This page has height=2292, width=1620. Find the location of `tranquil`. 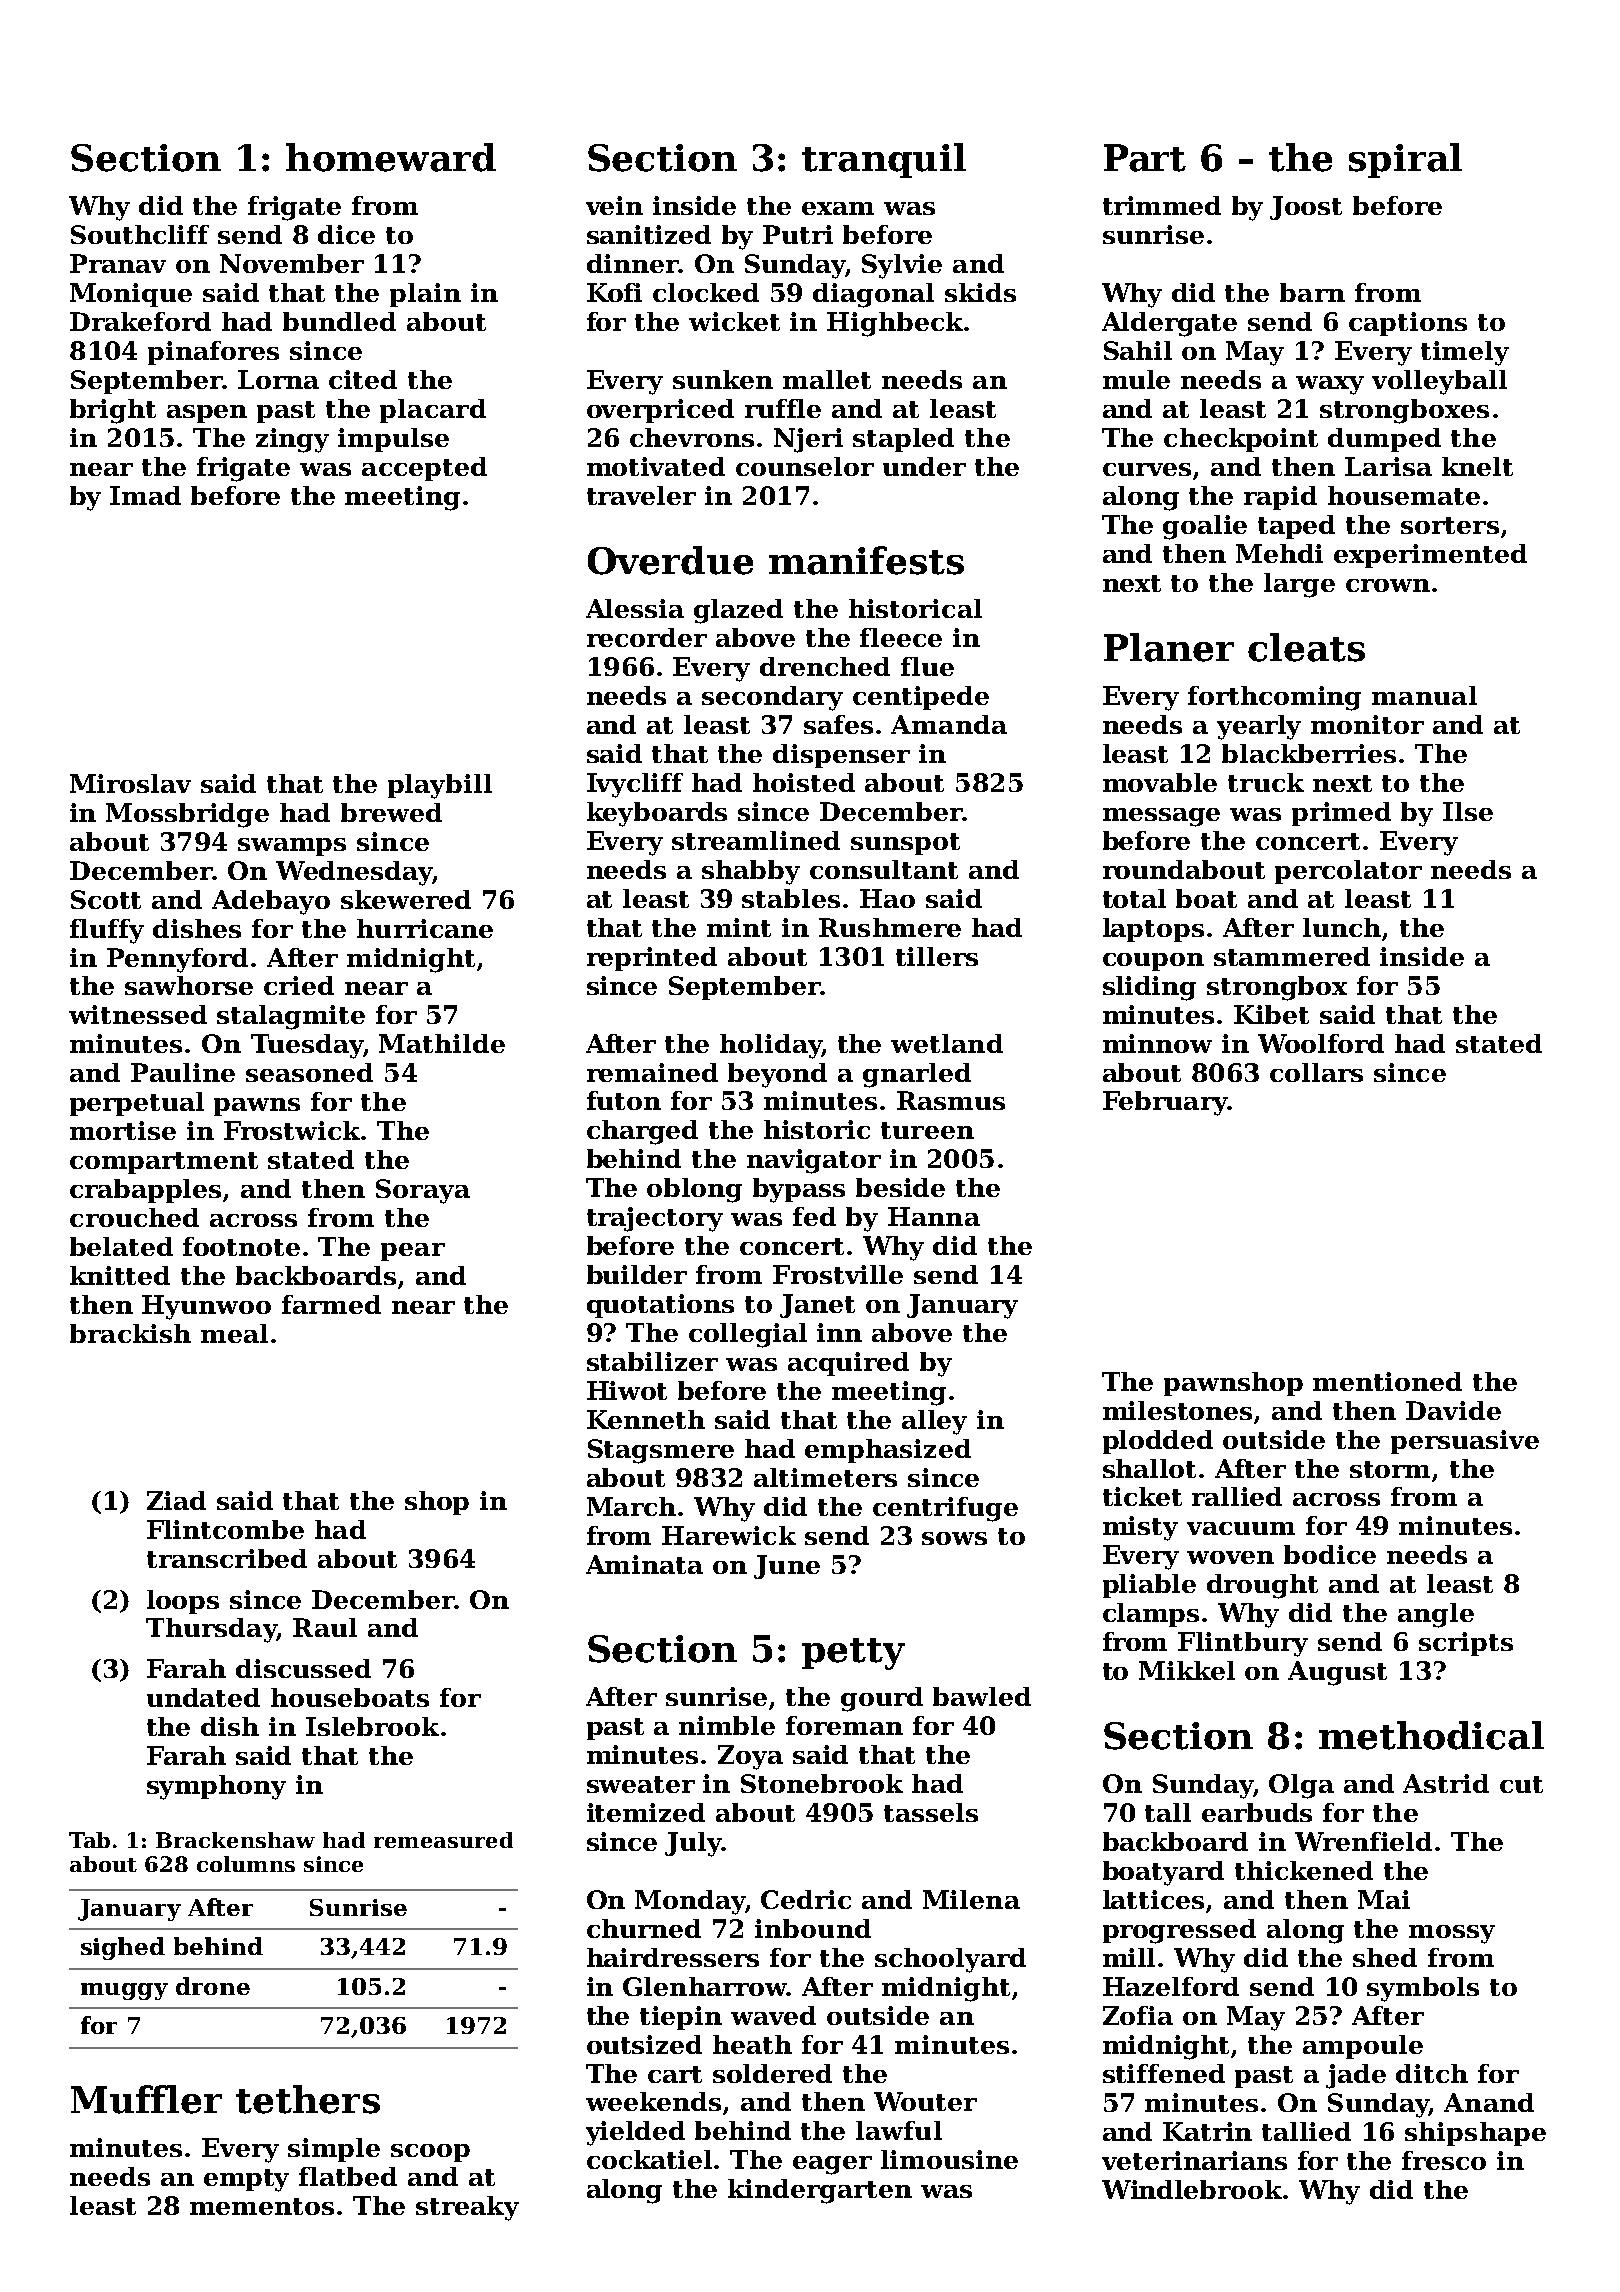

tranquil is located at coordinates (884, 160).
